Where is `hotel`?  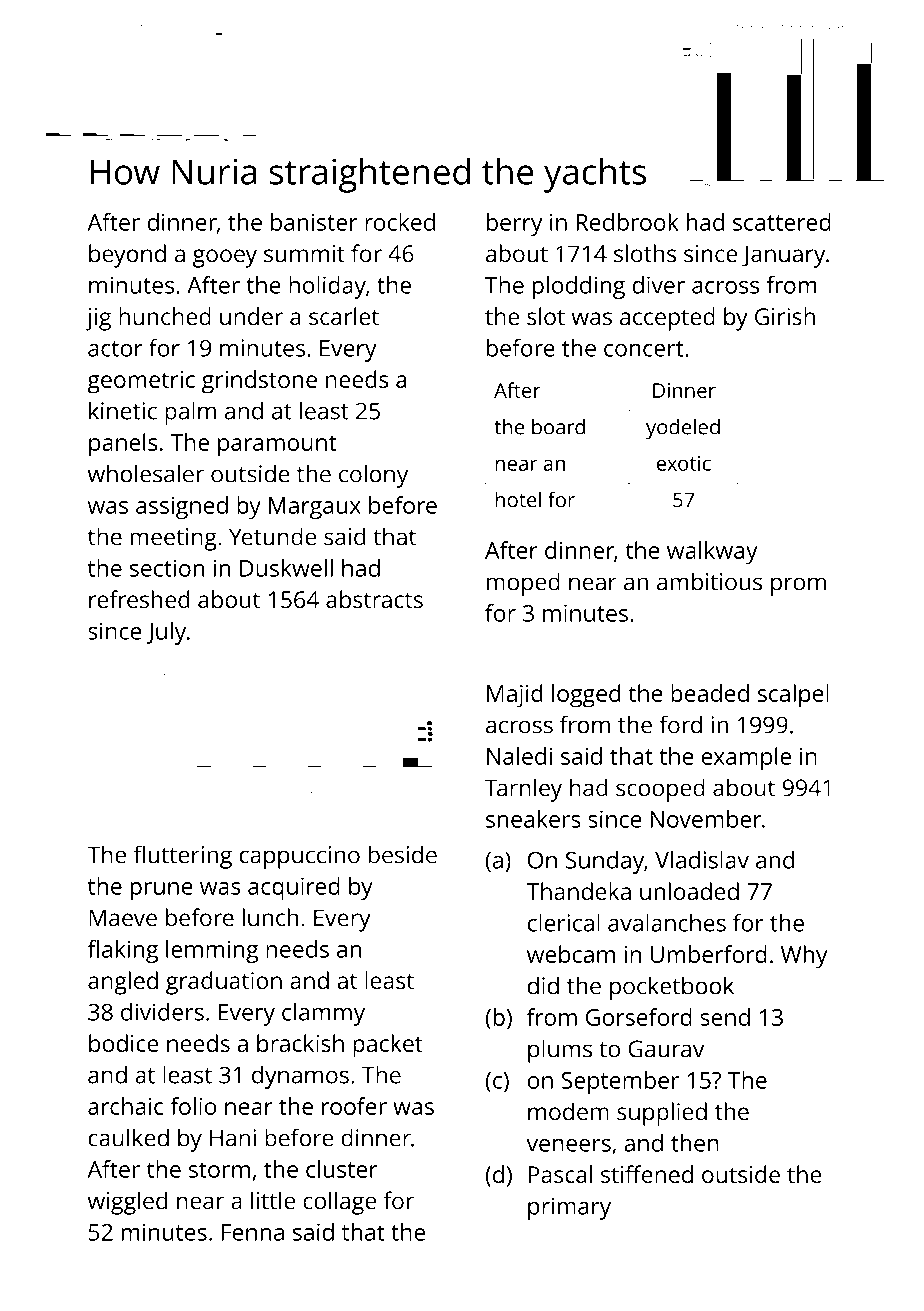
hotel is located at coordinates (518, 499).
